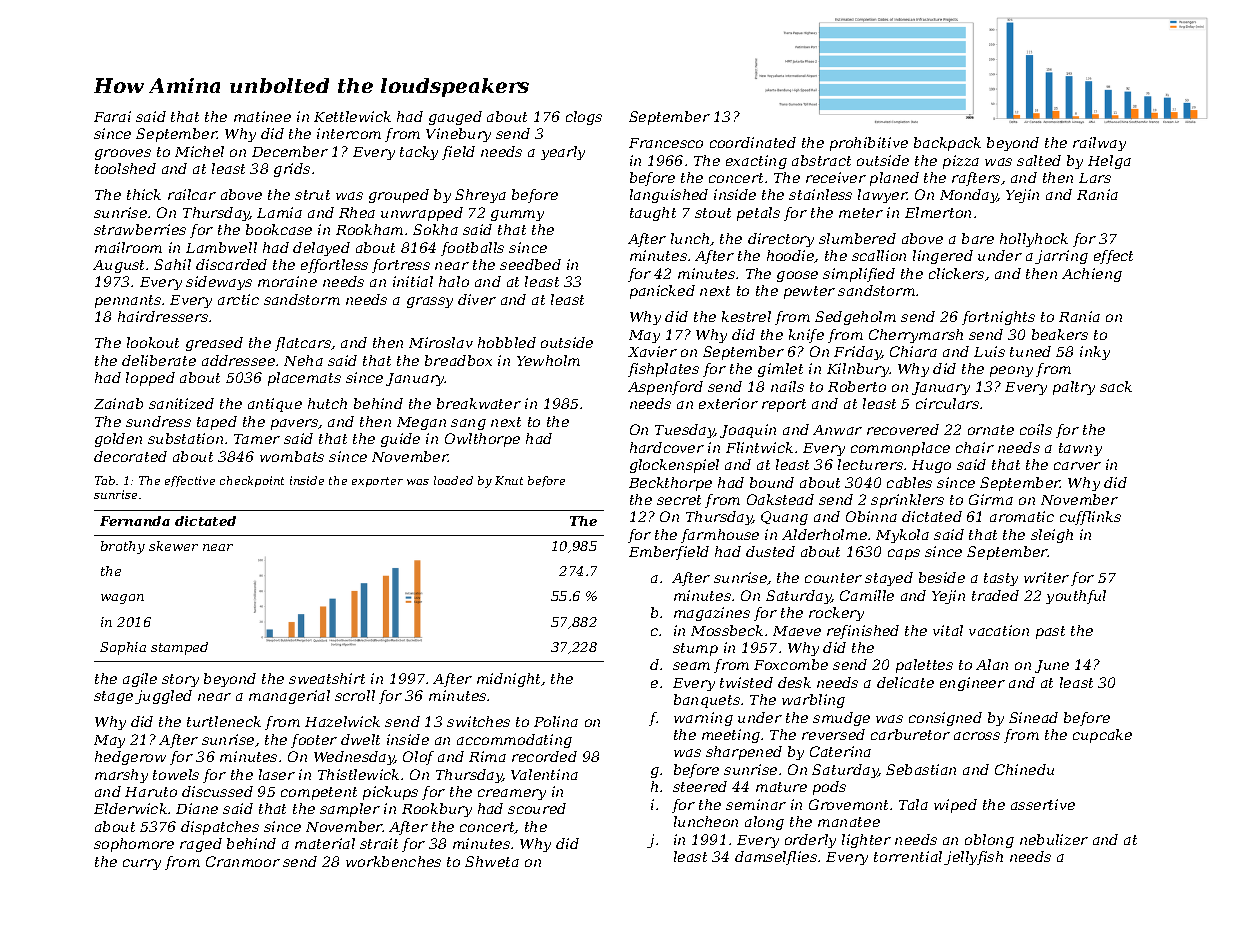 This image has width=1233, height=952. Describe the element at coordinates (1050, 632) in the image. I see `past` at that location.
